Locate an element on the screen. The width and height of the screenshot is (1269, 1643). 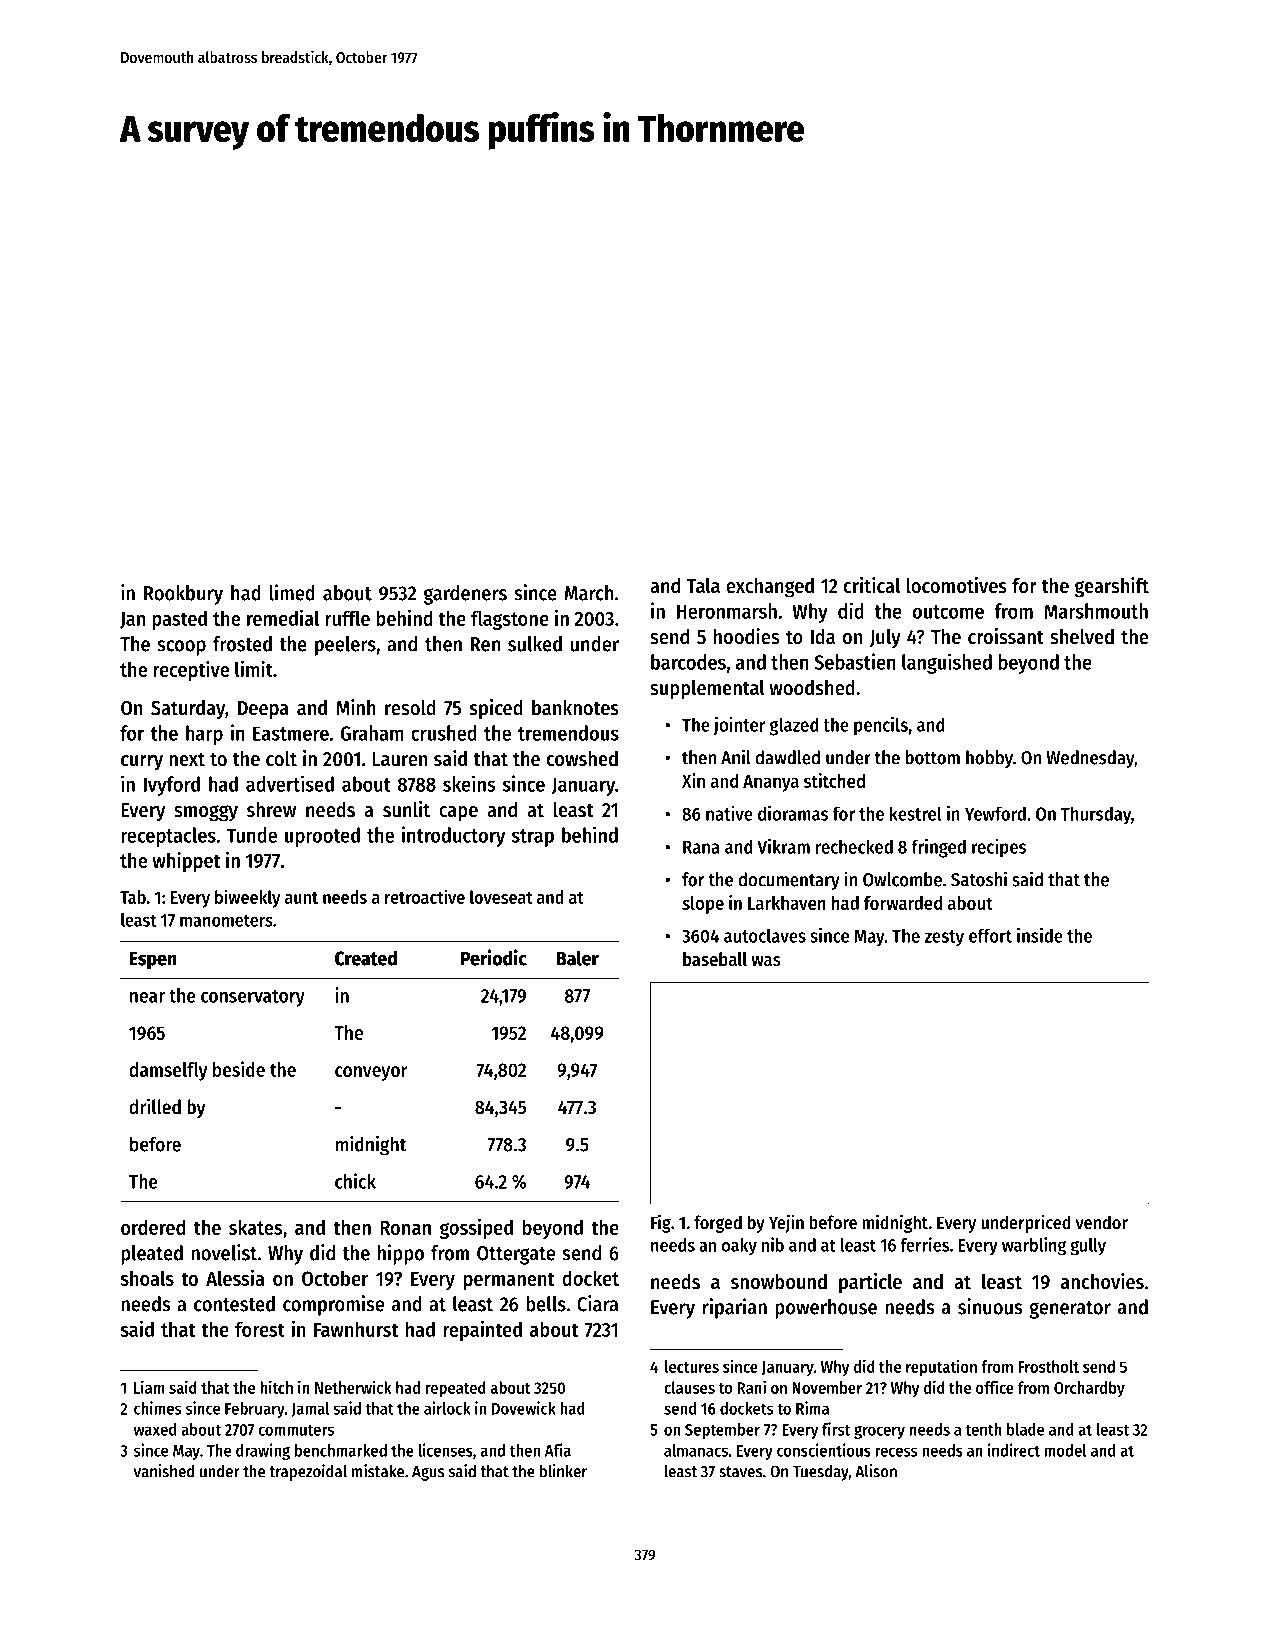
Ananya is located at coordinates (771, 783).
